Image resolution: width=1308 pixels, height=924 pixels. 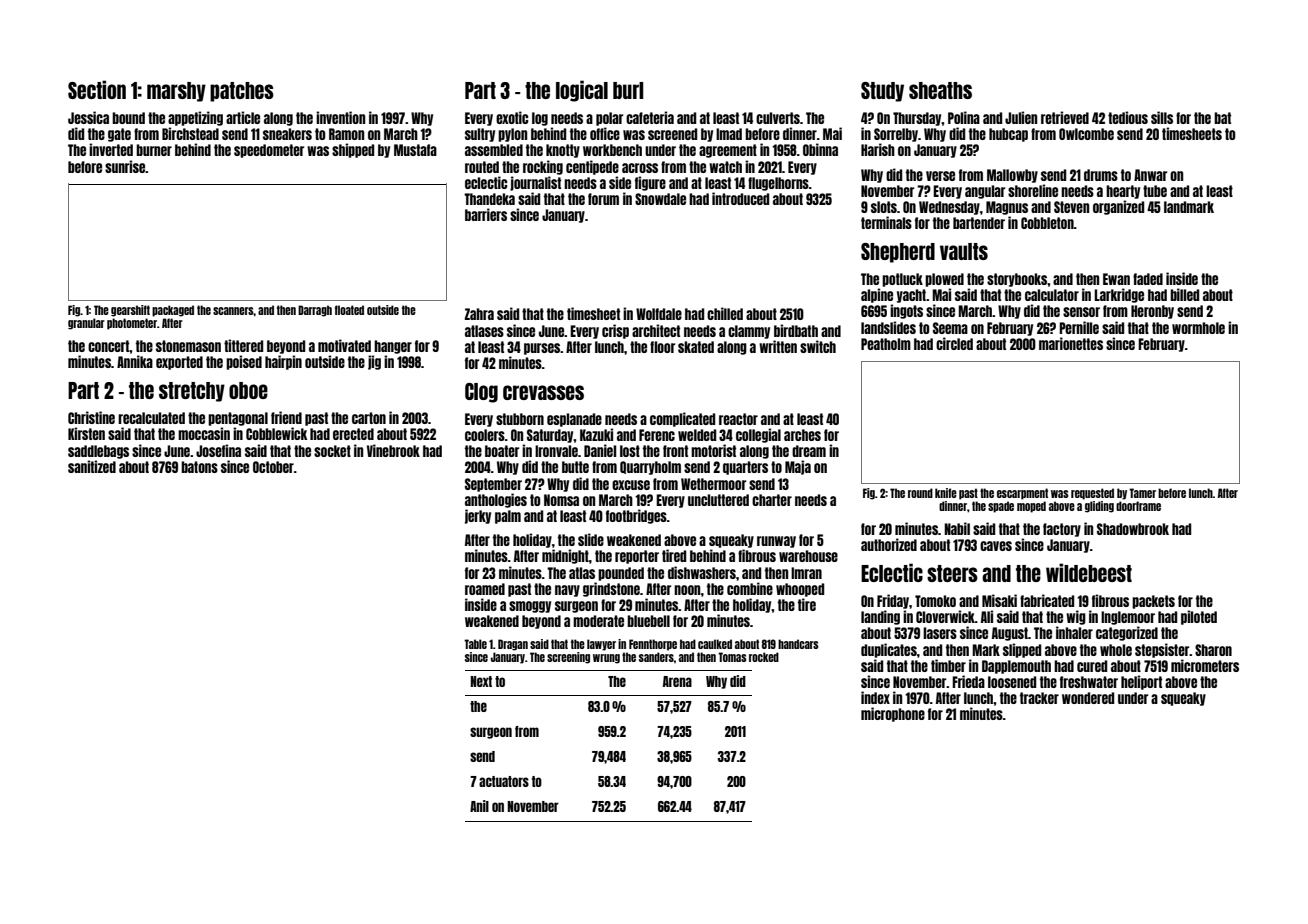 What do you see at coordinates (896, 135) in the image?
I see `Sorrelby` at bounding box center [896, 135].
